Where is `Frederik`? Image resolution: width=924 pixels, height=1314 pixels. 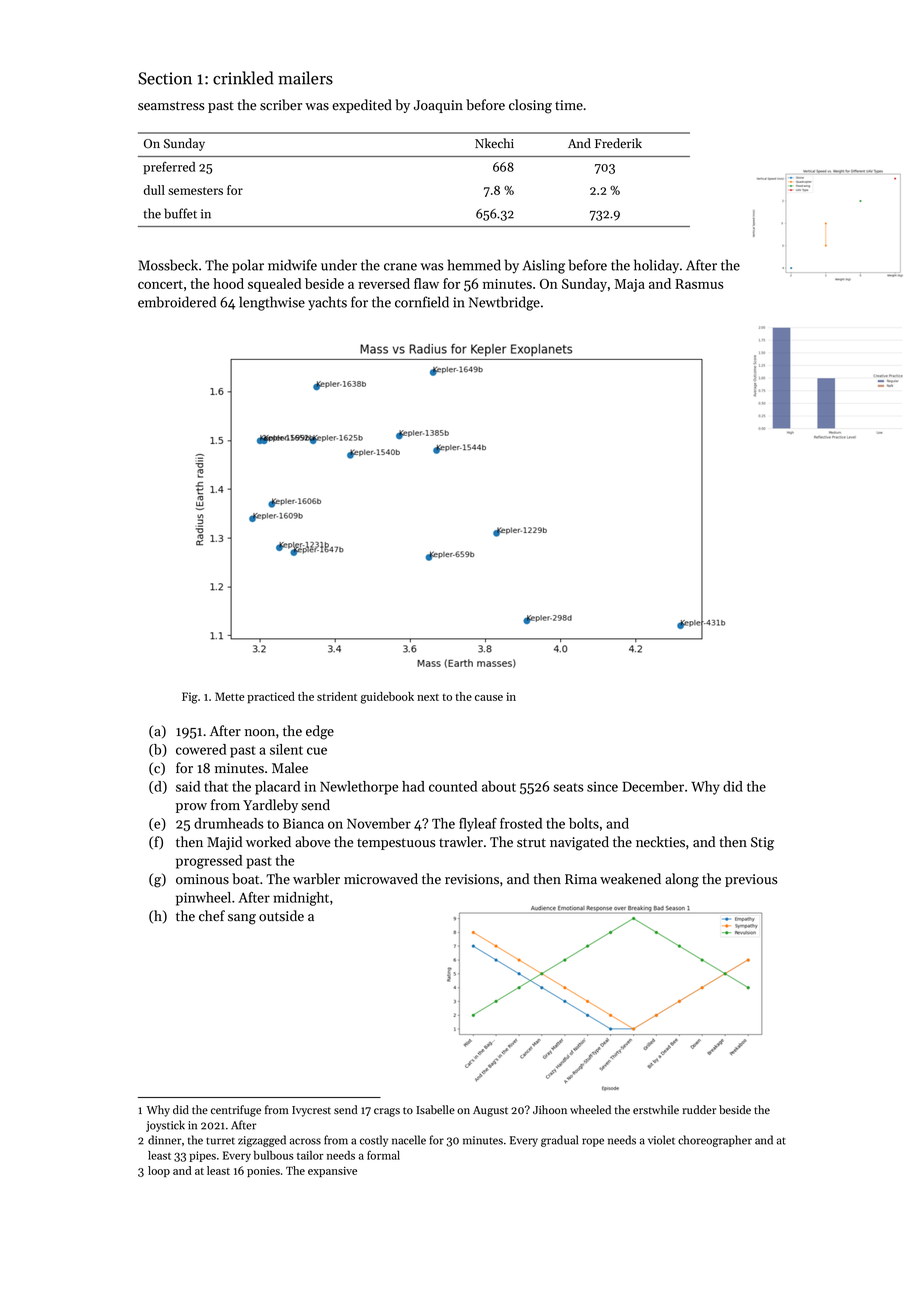
Frederik is located at coordinates (618, 143).
